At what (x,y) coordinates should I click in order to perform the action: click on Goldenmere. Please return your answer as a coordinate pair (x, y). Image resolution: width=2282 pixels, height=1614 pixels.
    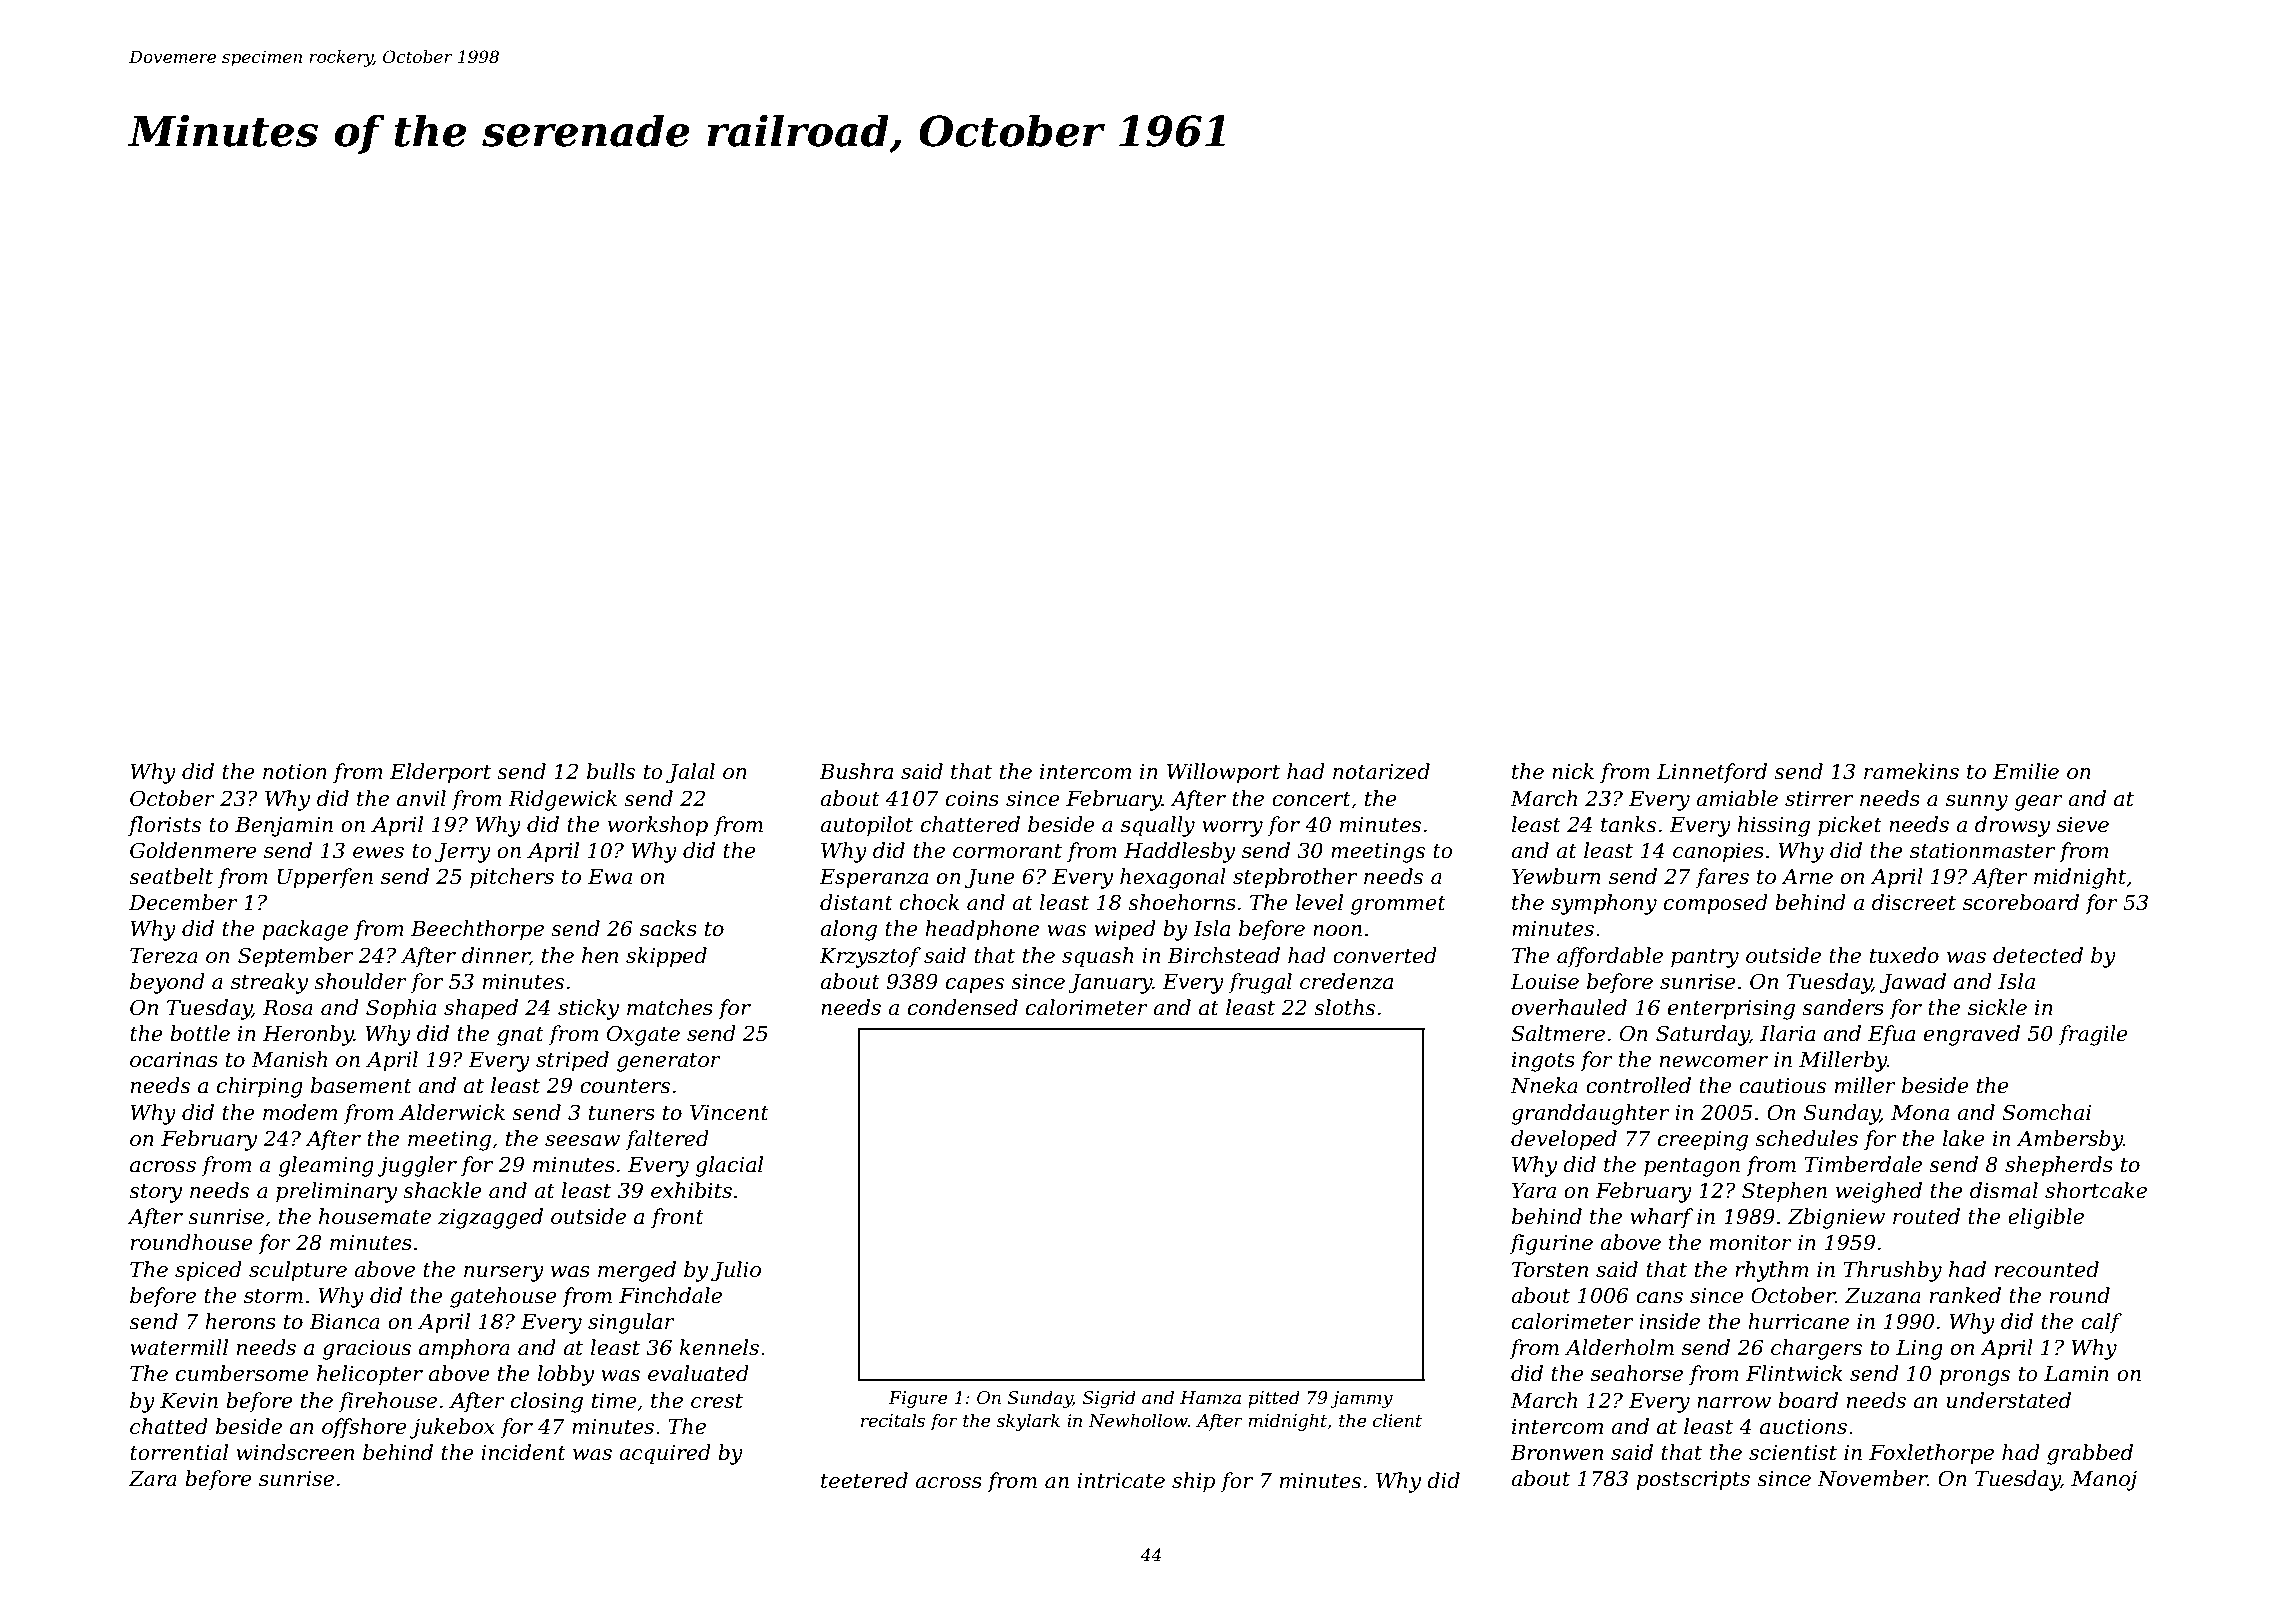
    Looking at the image, I should click on (193, 850).
